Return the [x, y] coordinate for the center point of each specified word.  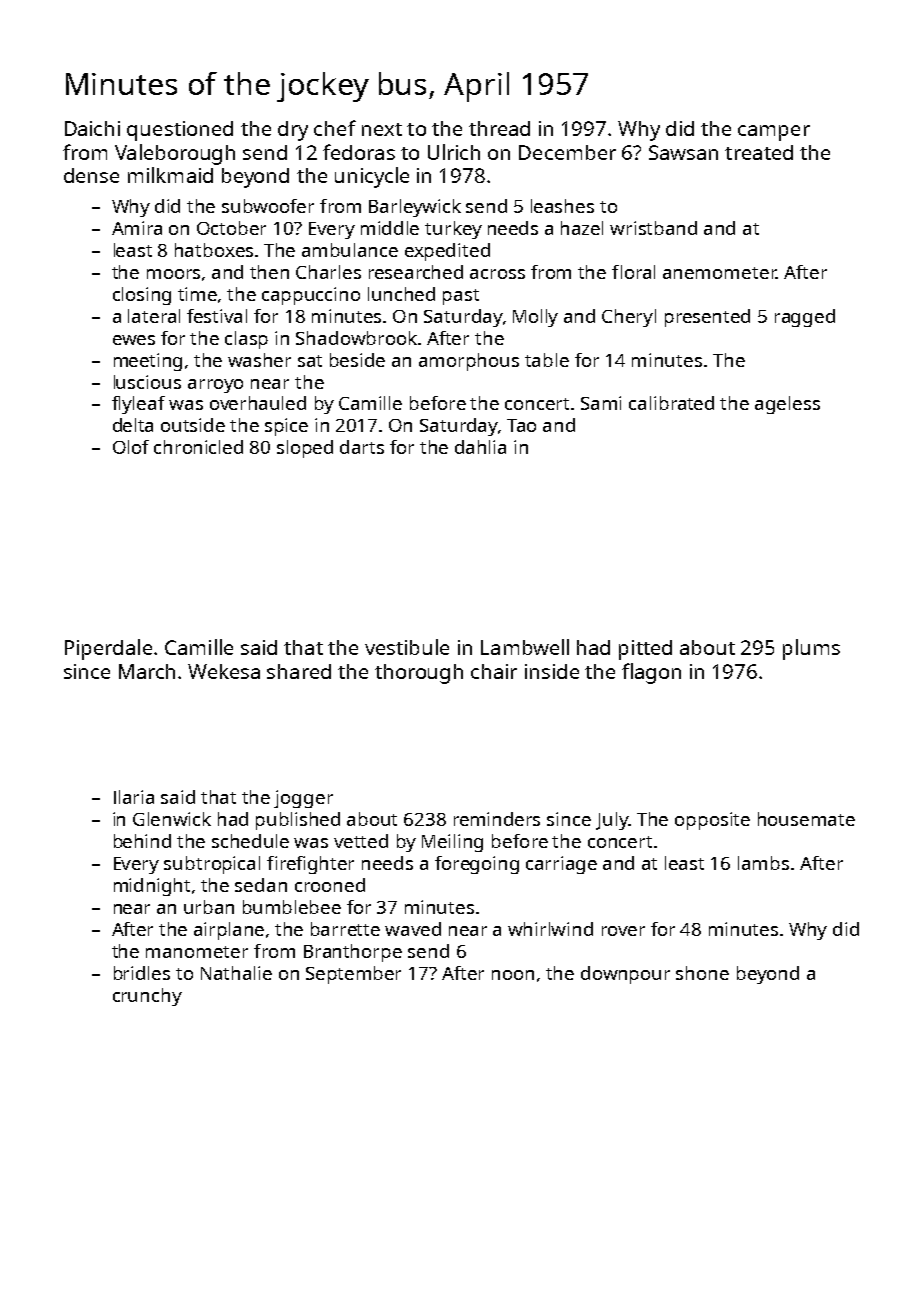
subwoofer [268, 206]
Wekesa [224, 671]
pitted [645, 650]
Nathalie [236, 973]
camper [774, 133]
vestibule [407, 647]
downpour [625, 975]
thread [499, 128]
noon [513, 975]
